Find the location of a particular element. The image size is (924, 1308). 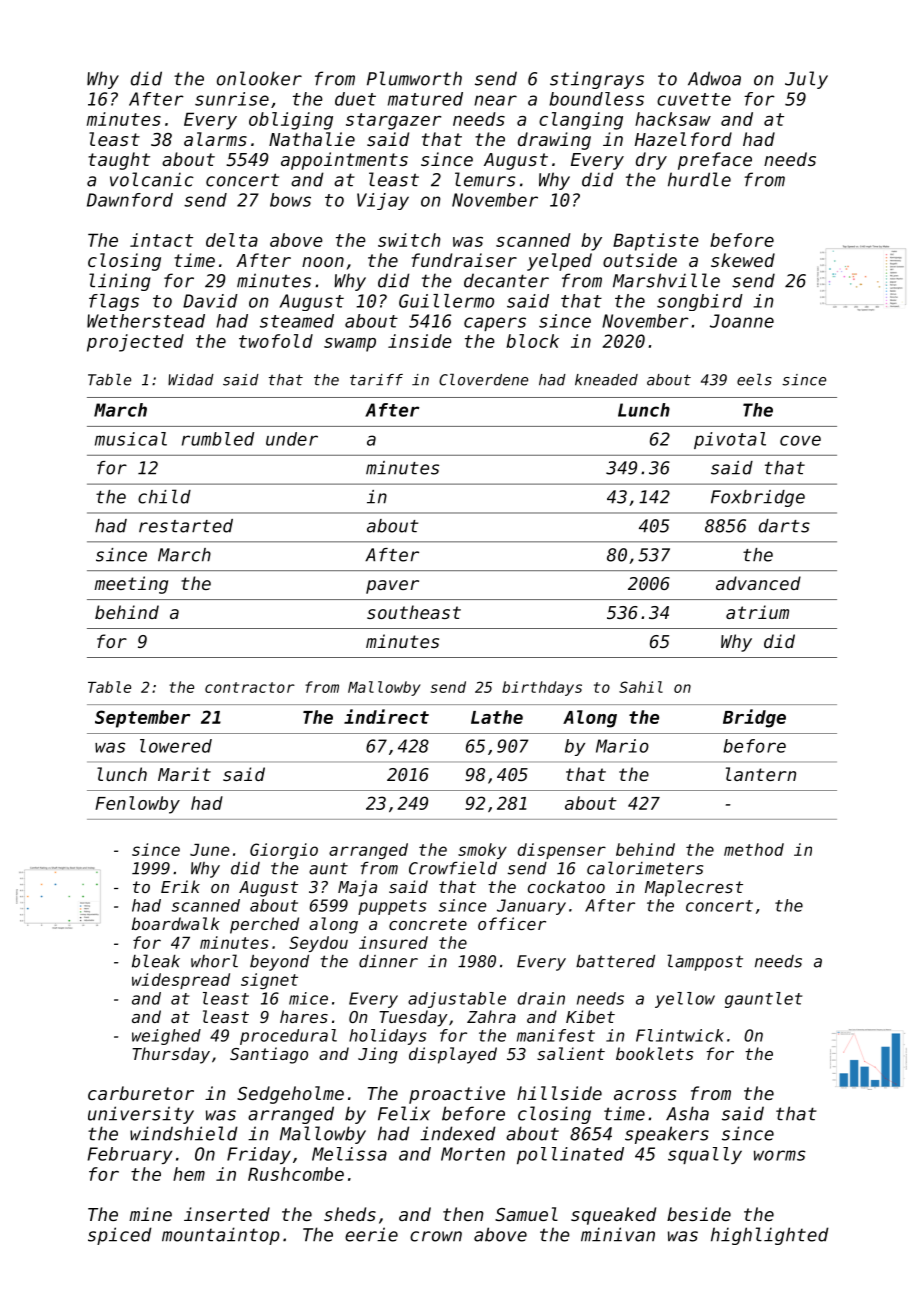

advanced is located at coordinates (758, 583).
